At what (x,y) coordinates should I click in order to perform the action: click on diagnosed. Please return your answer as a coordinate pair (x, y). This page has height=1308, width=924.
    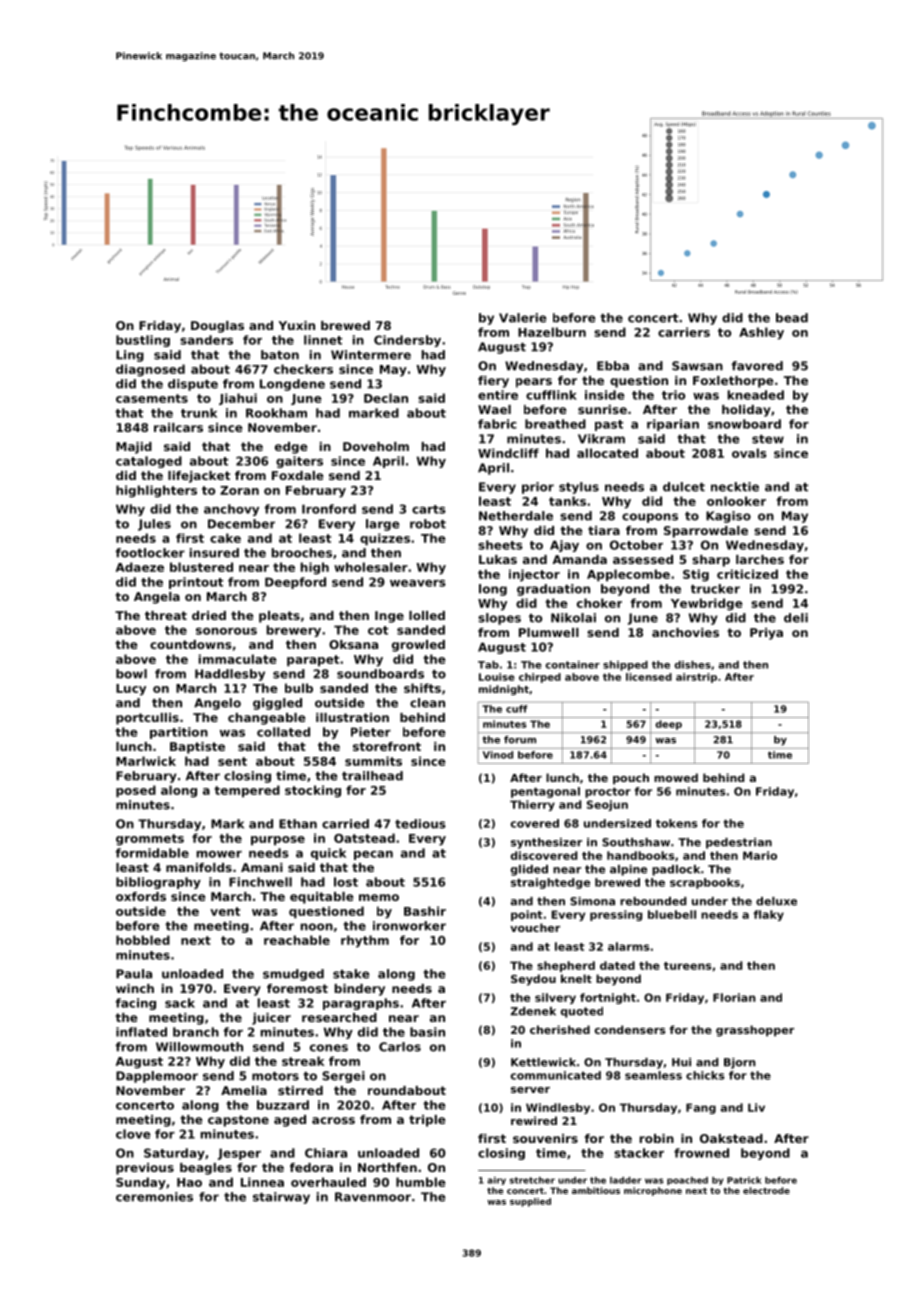
    Looking at the image, I should click on (150, 370).
